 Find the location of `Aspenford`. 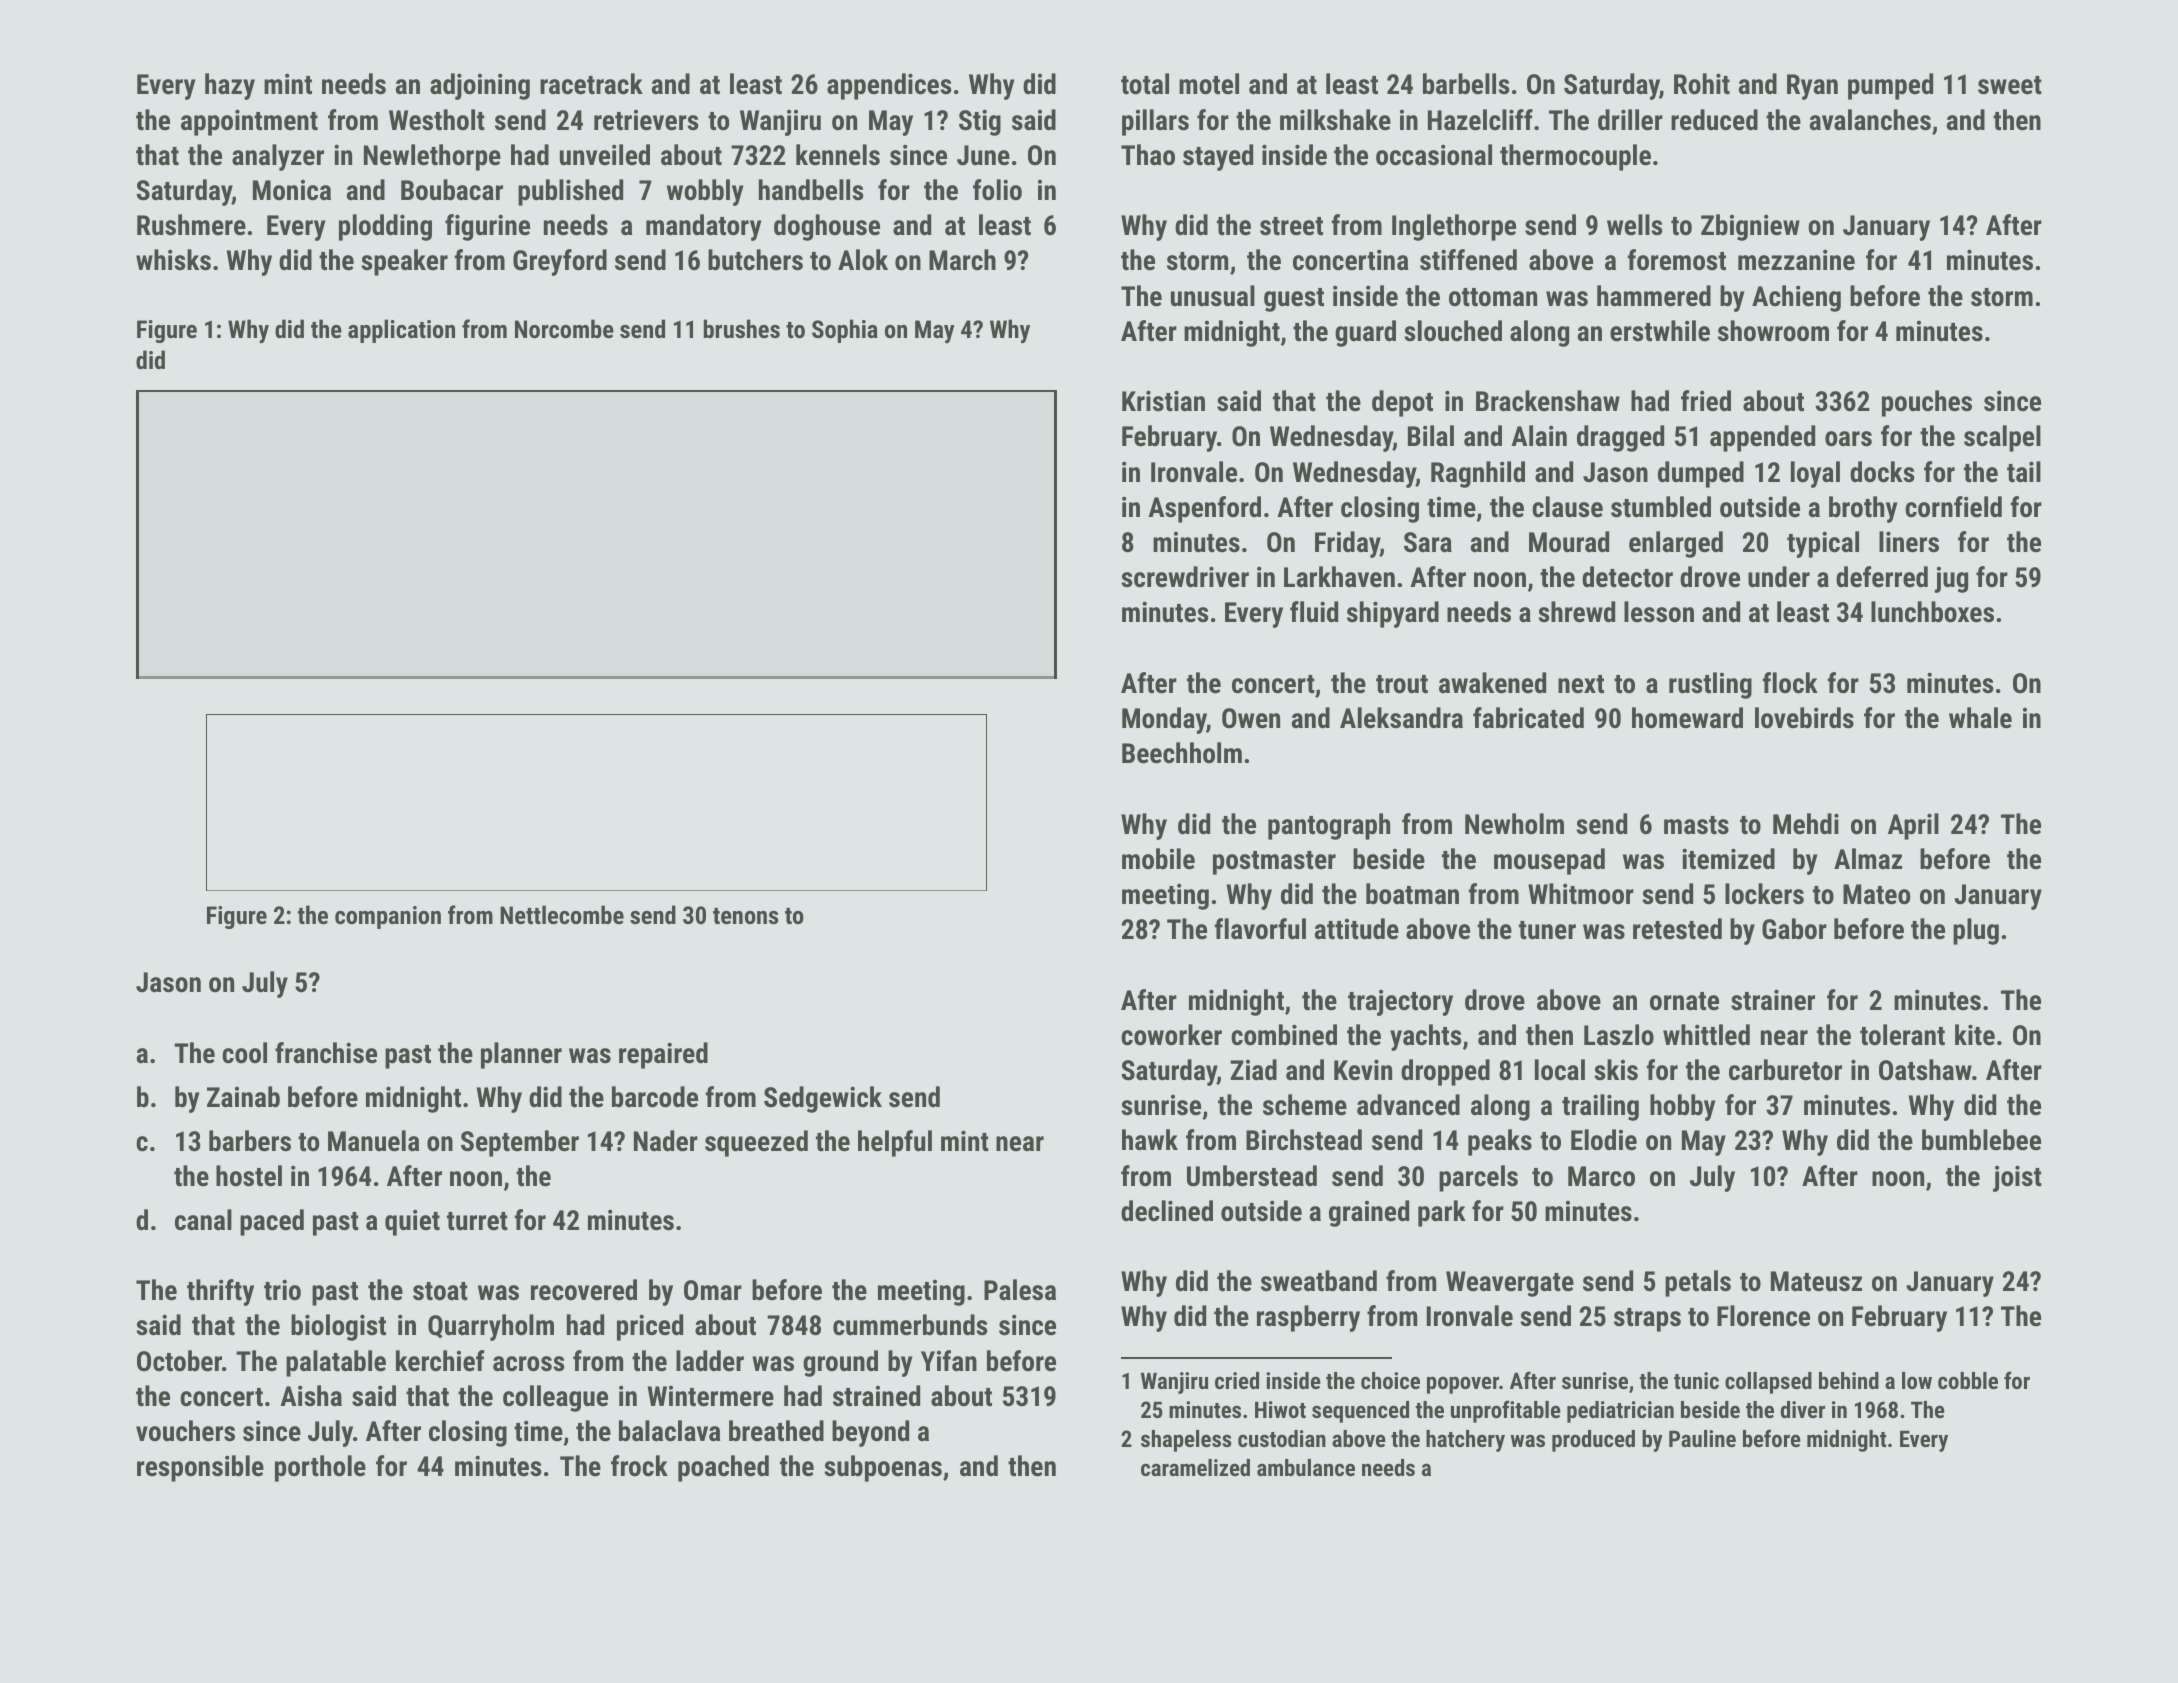

Aspenford is located at coordinates (1204, 509).
